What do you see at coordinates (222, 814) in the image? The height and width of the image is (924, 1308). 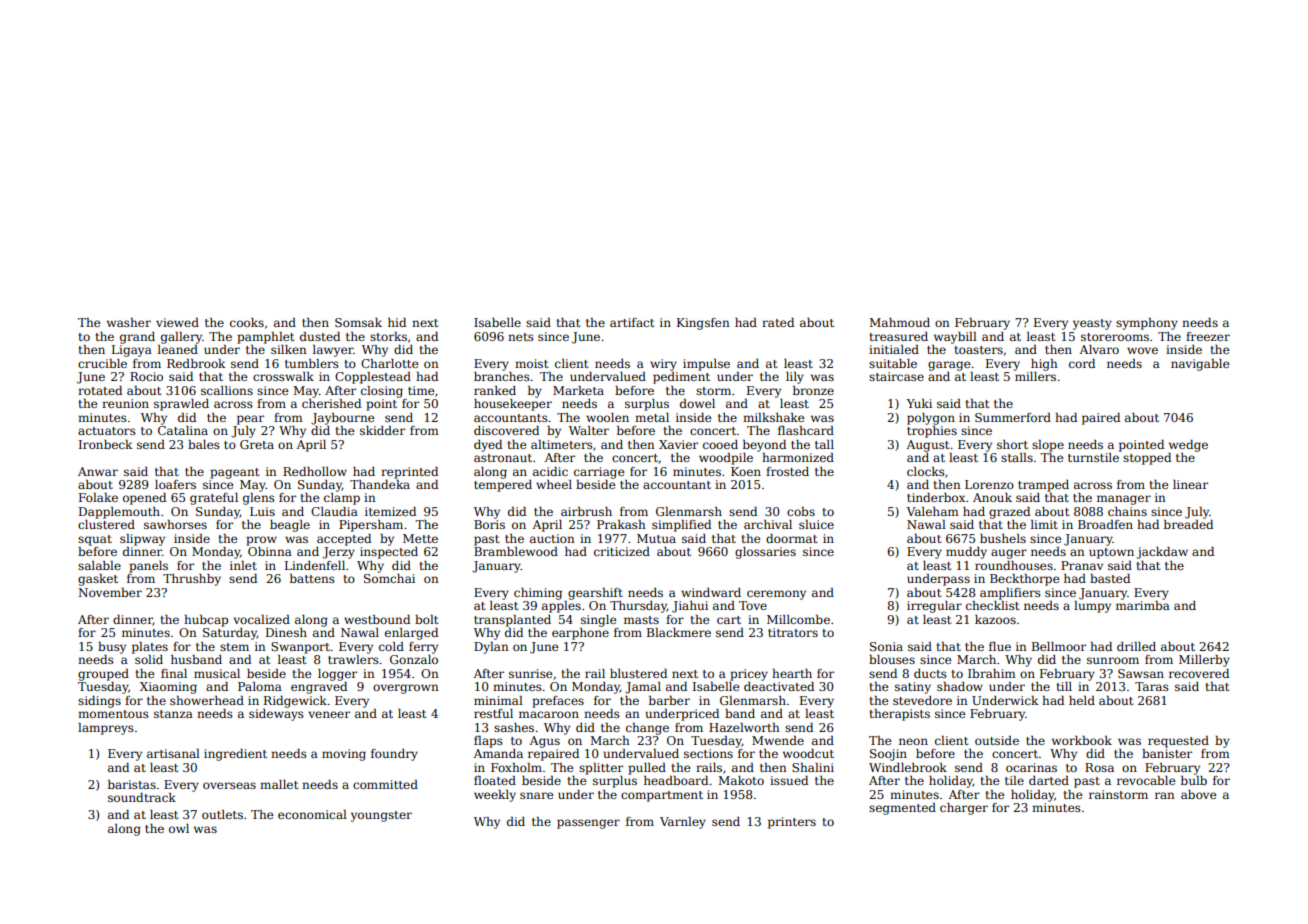 I see `outlets` at bounding box center [222, 814].
